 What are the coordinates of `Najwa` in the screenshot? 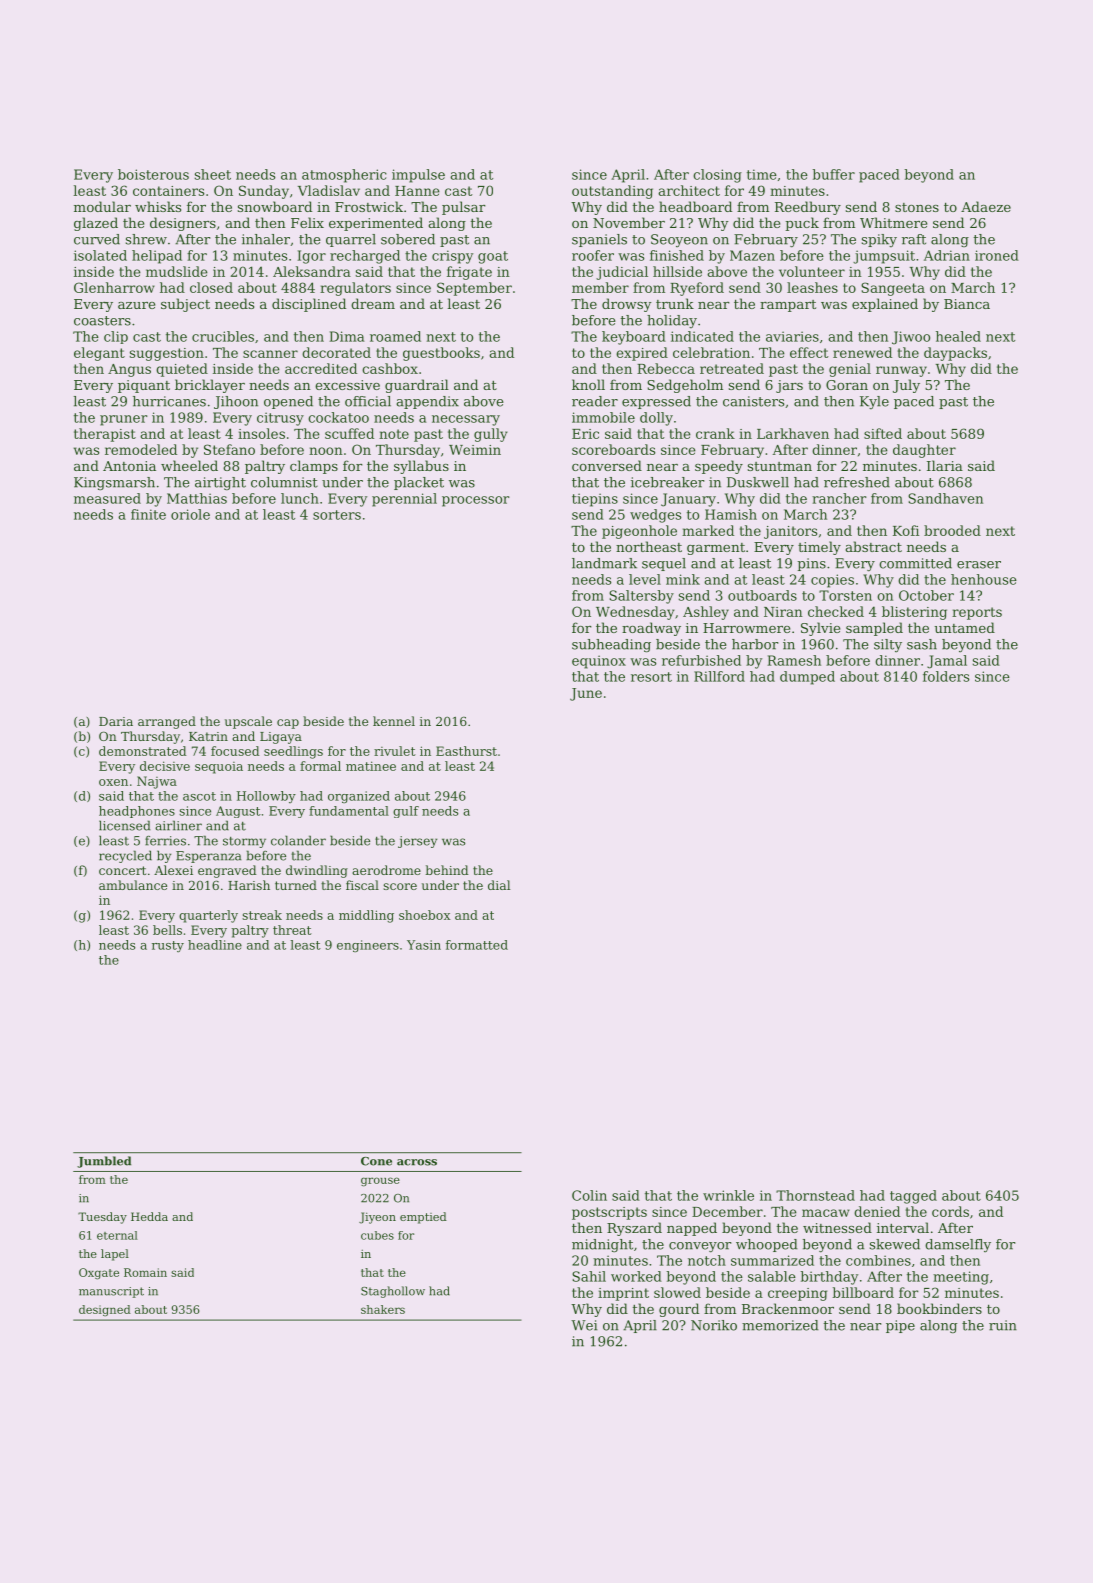 It's located at (157, 782).
